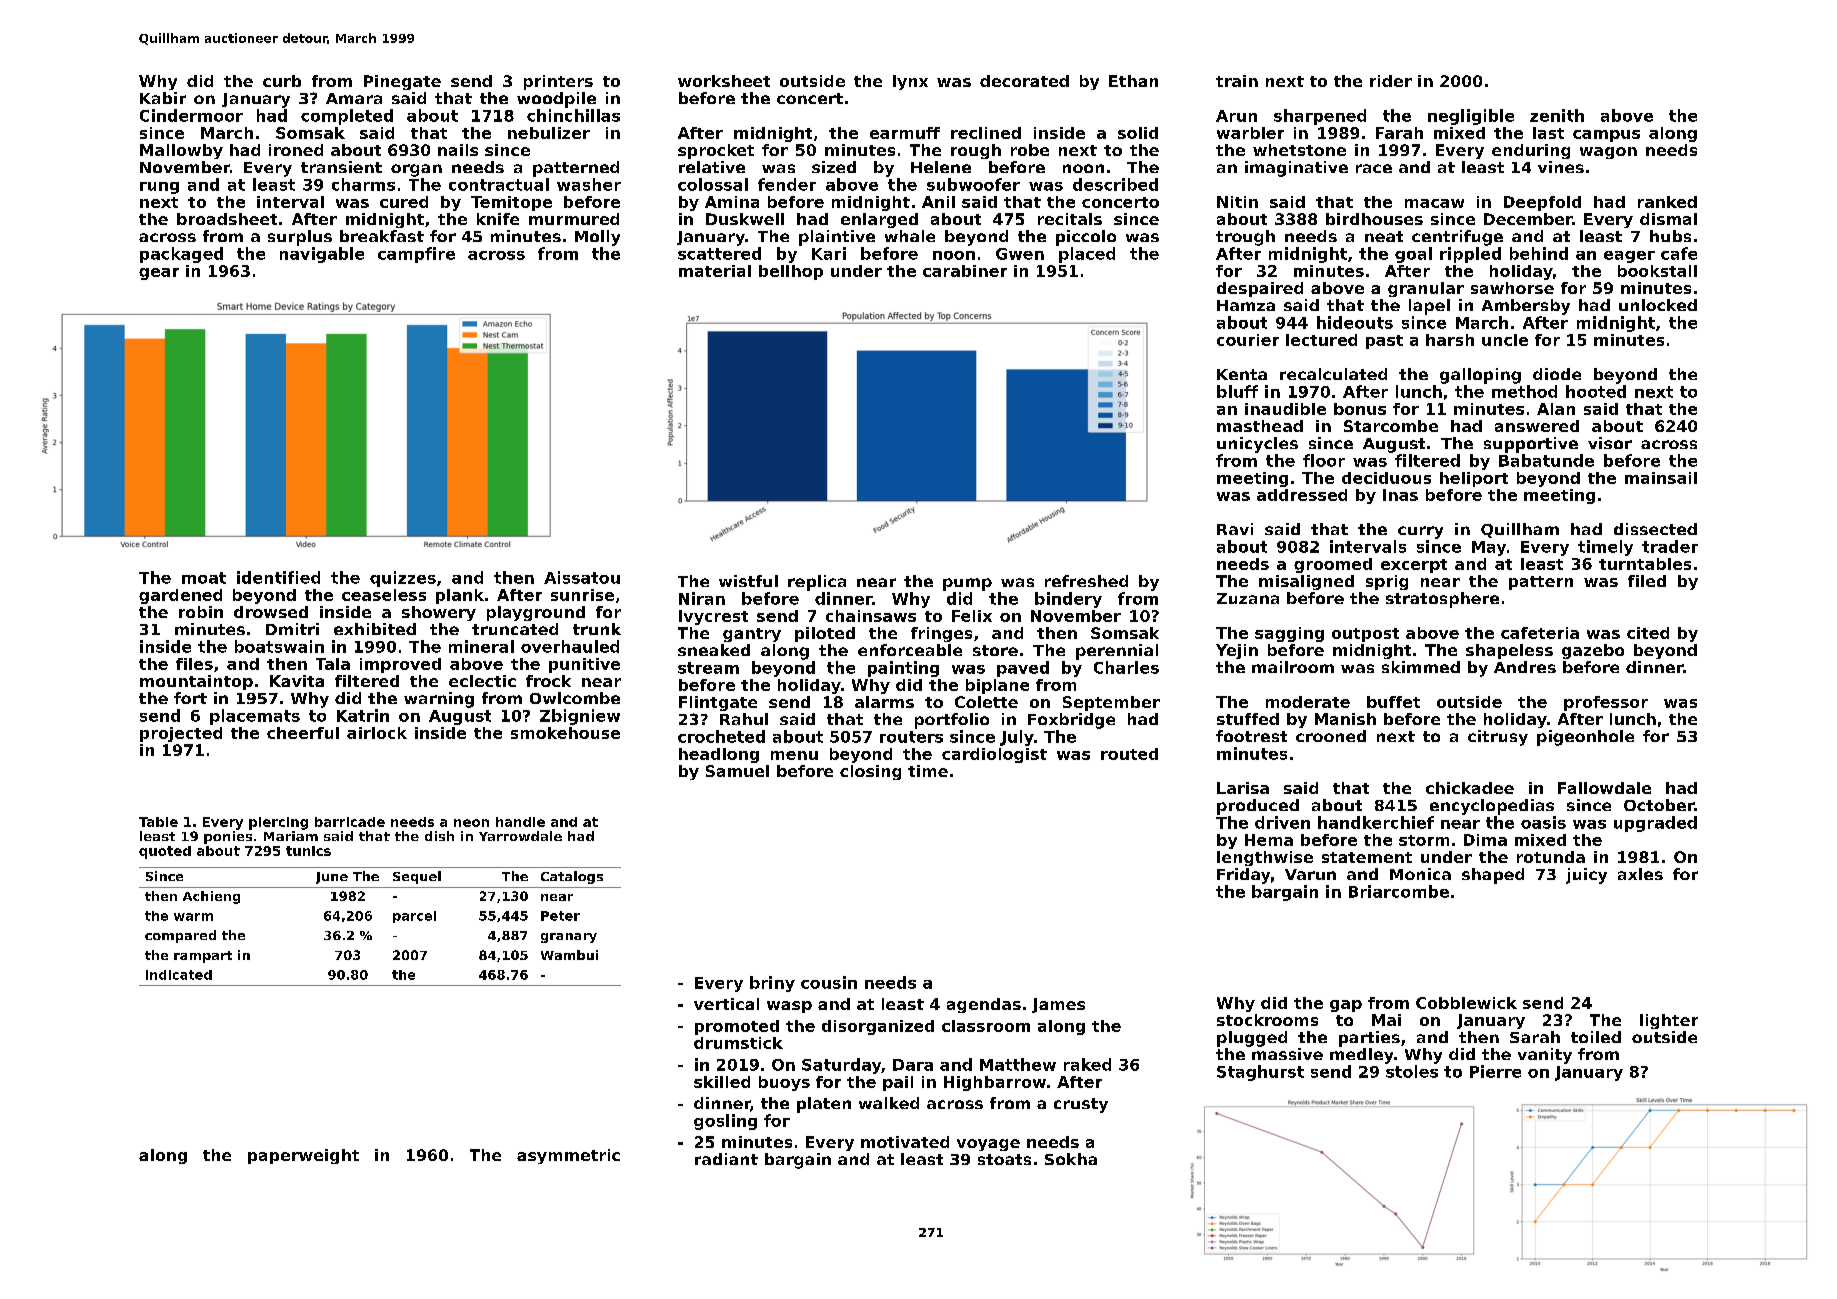  What do you see at coordinates (726, 1159) in the screenshot?
I see `radiant` at bounding box center [726, 1159].
